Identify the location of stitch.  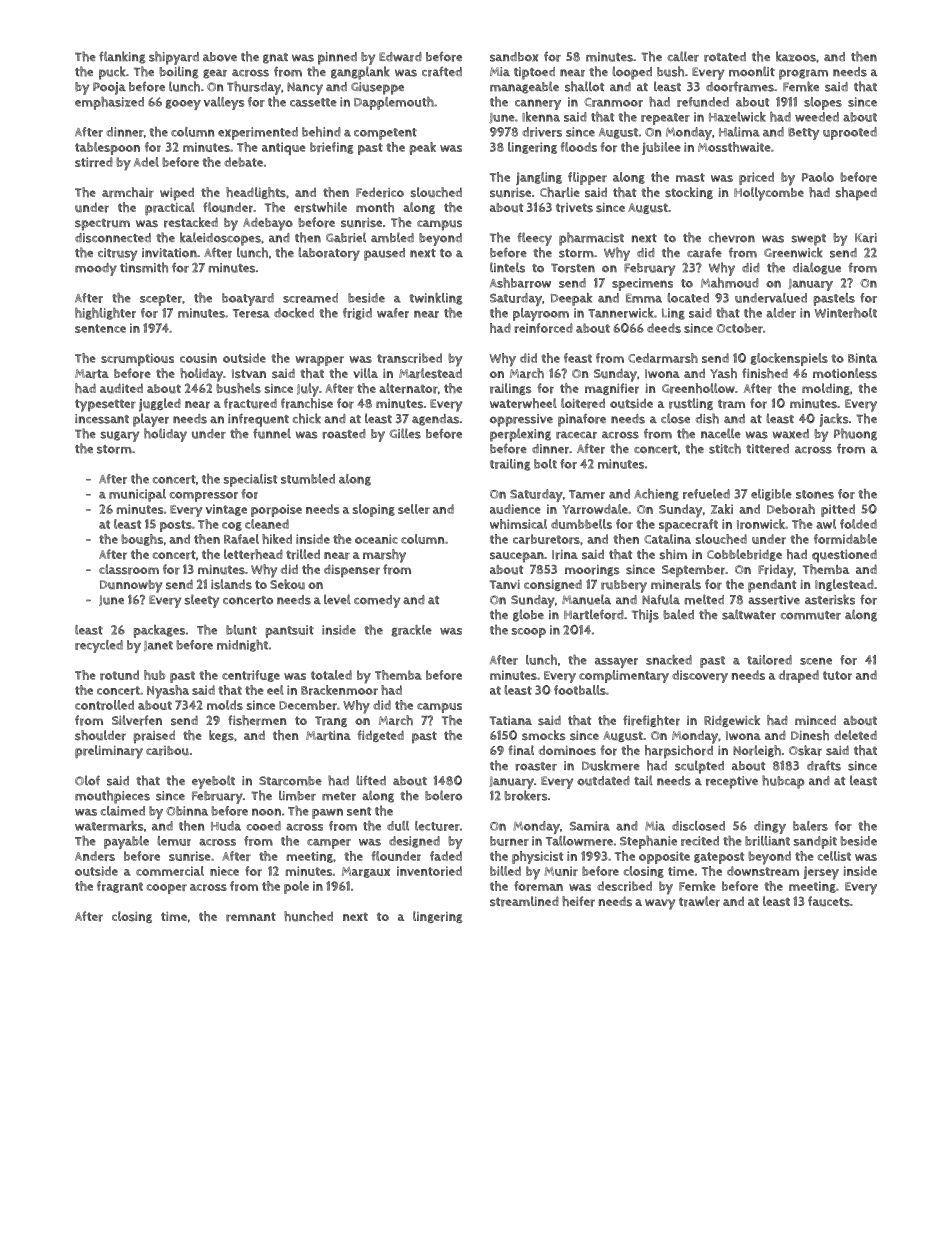
(725, 448).
